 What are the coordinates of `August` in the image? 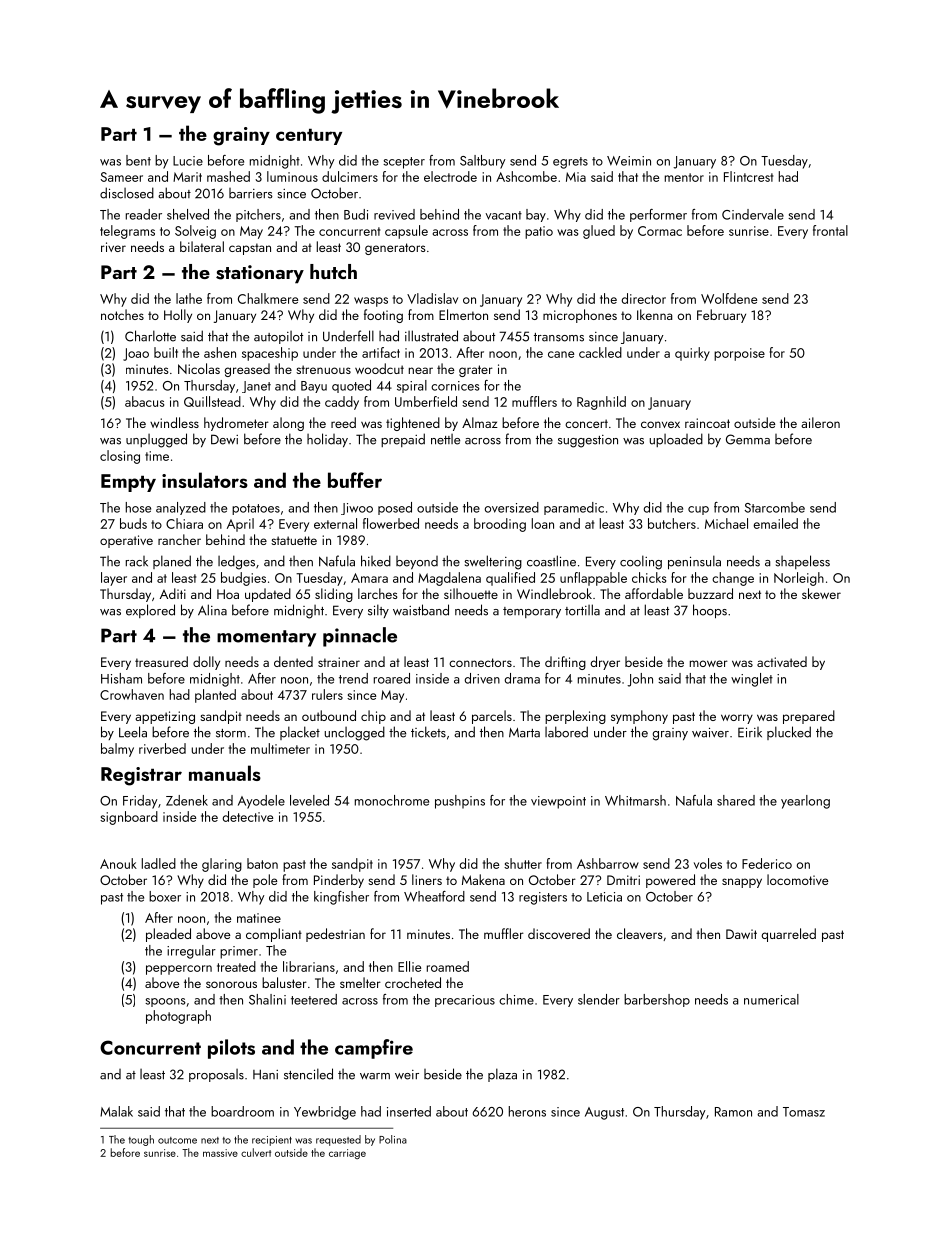 It's located at (604, 1113).
